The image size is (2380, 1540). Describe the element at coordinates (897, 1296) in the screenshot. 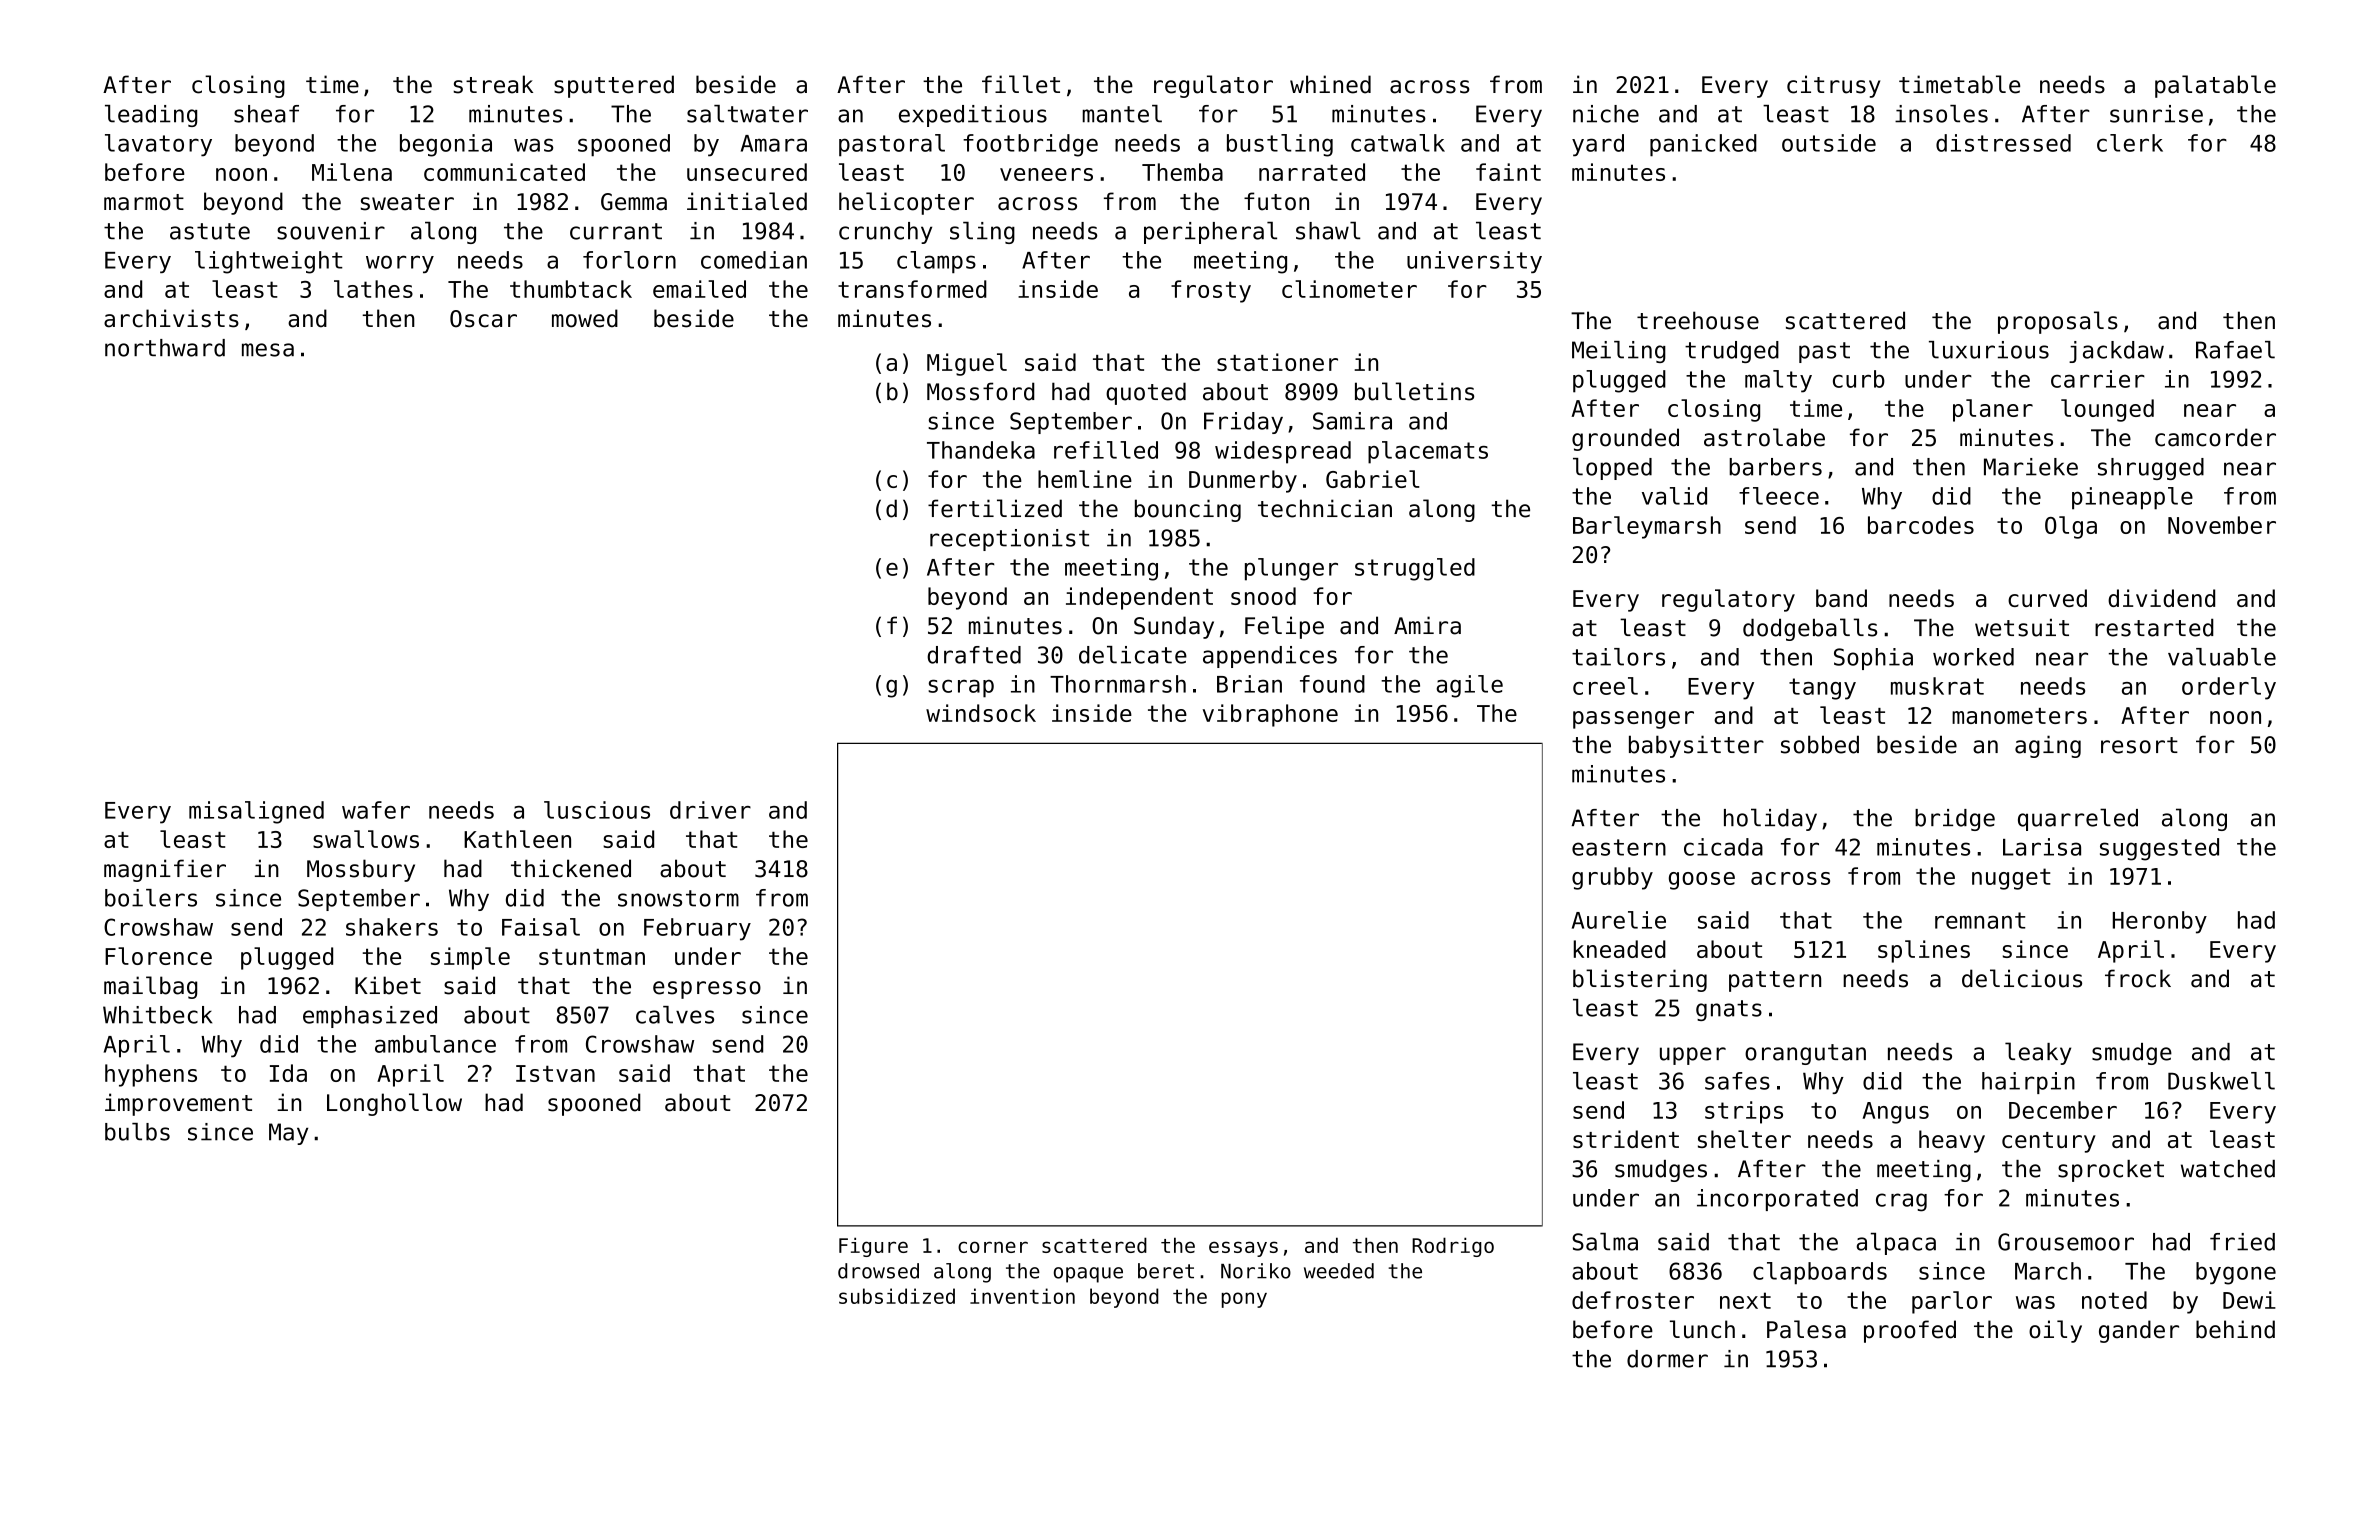

I see `subsidized` at that location.
